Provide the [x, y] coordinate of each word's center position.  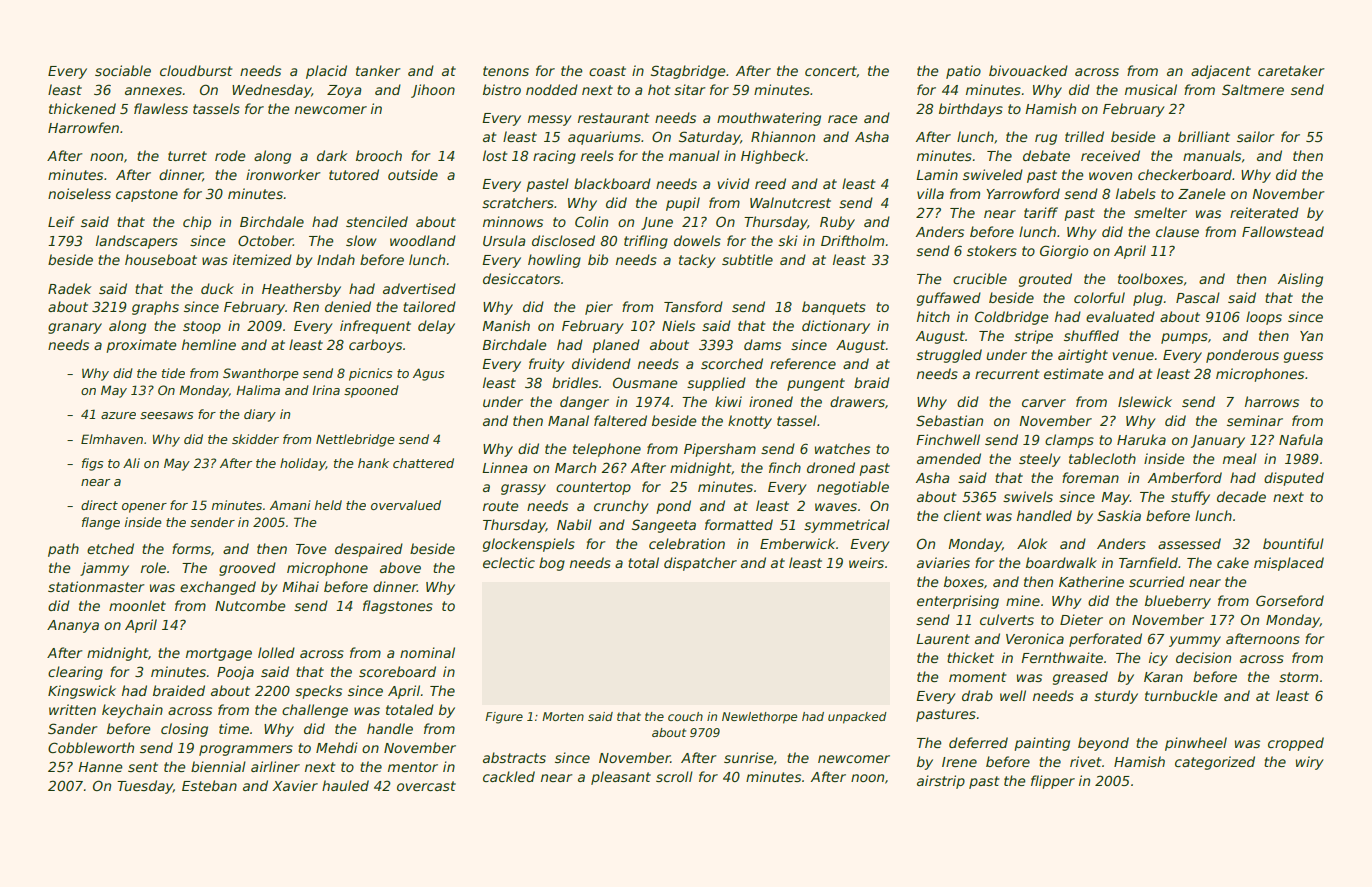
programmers [246, 750]
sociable [123, 70]
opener [144, 508]
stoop [202, 327]
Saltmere [1253, 89]
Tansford [693, 306]
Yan [1311, 336]
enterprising [958, 602]
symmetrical [847, 526]
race [843, 119]
